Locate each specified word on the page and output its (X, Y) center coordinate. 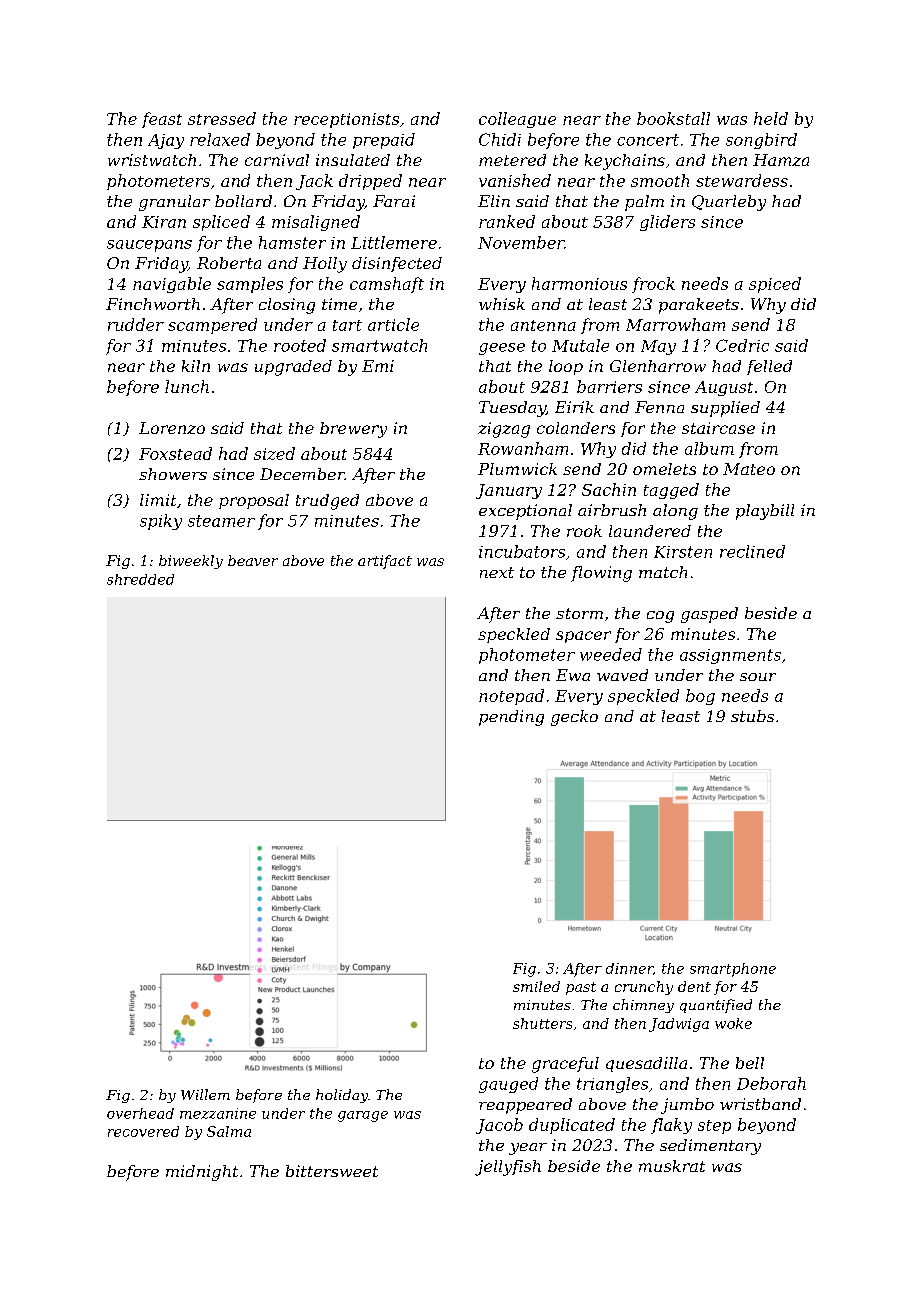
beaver (253, 560)
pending (511, 718)
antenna (543, 325)
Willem (205, 1094)
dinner (629, 968)
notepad (511, 697)
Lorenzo (172, 428)
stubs (752, 716)
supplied (725, 409)
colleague (517, 120)
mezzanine (218, 1113)
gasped (709, 615)
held (771, 118)
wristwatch (152, 160)
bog (700, 697)
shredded (140, 579)
